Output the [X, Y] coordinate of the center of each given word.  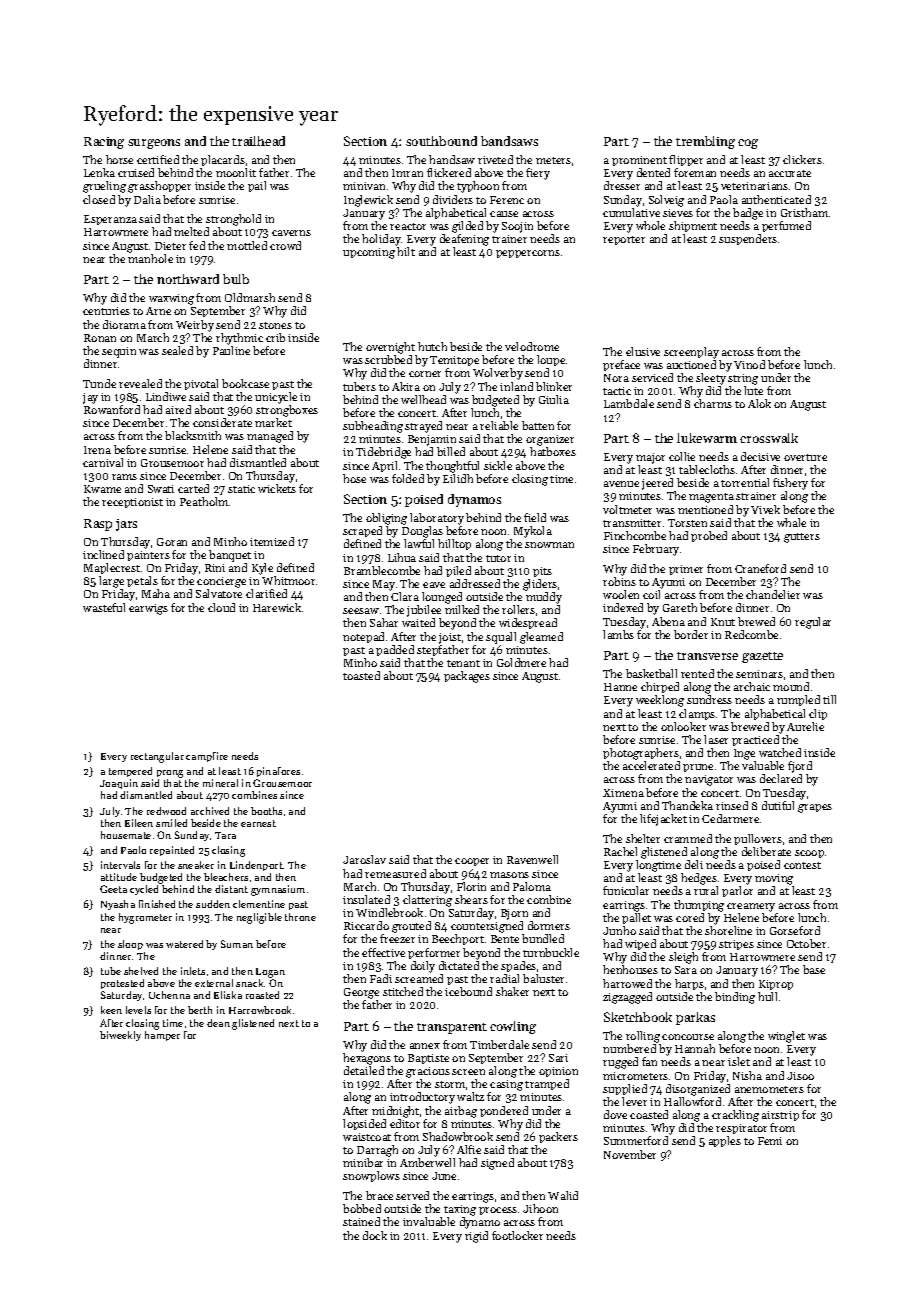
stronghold [233, 220]
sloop [130, 945]
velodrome [532, 346]
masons [509, 875]
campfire [207, 757]
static [241, 489]
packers [558, 1137]
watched [780, 752]
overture [805, 457]
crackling [735, 1116]
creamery [751, 907]
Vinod [749, 364]
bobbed [362, 1208]
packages [467, 677]
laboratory [437, 519]
